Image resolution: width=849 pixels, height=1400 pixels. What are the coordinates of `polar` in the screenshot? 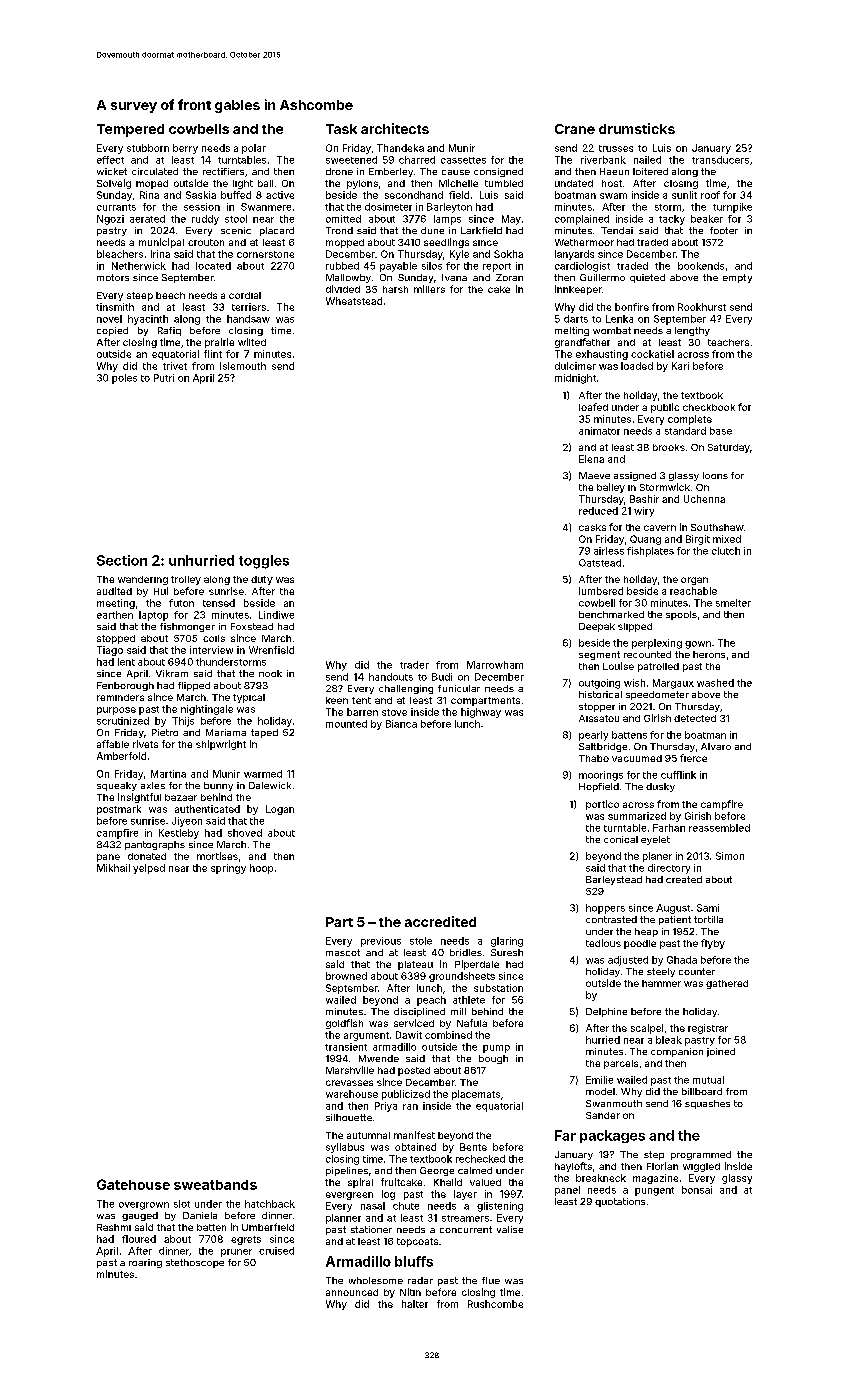 It's located at (254, 149).
